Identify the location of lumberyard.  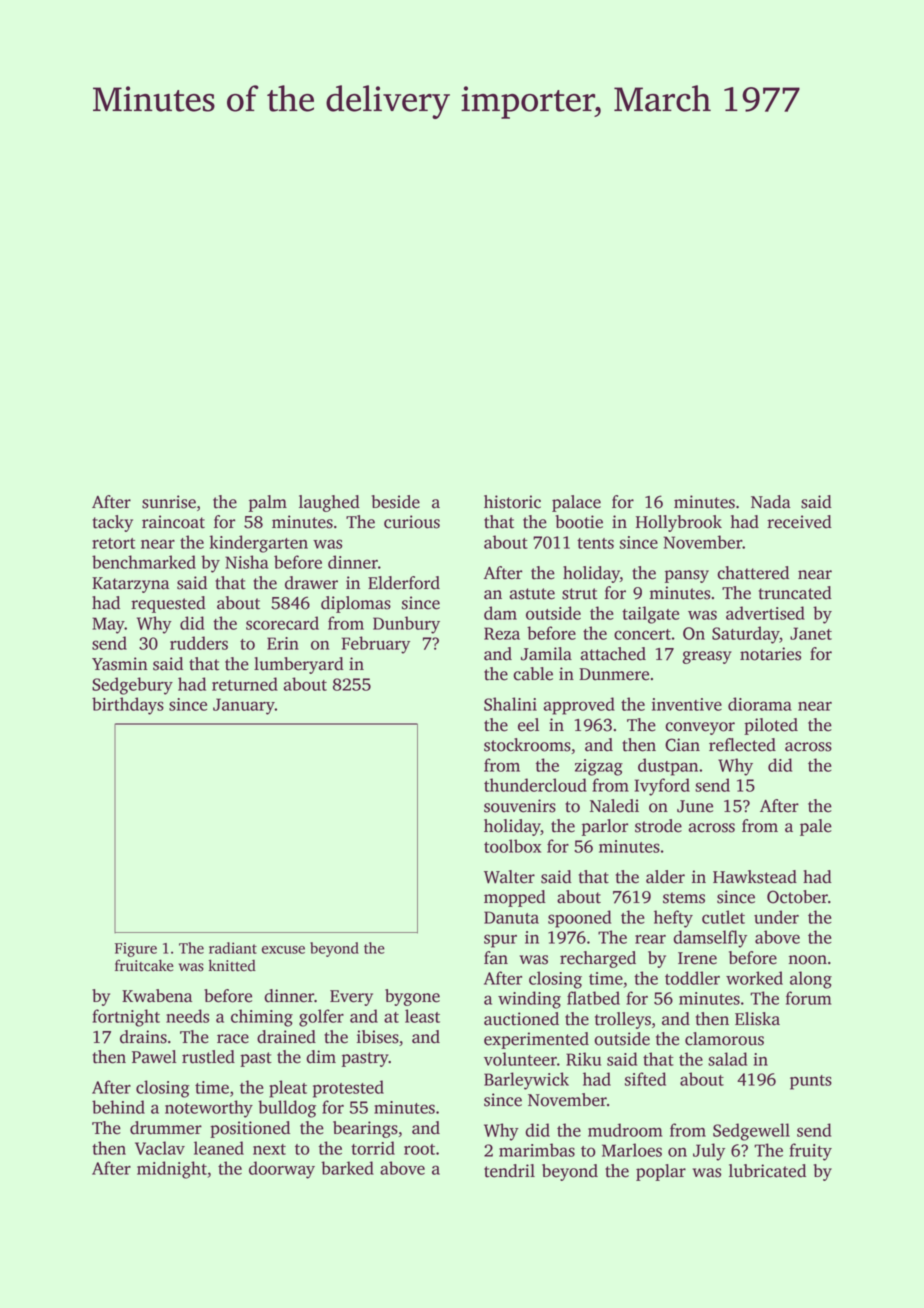
(299, 665).
